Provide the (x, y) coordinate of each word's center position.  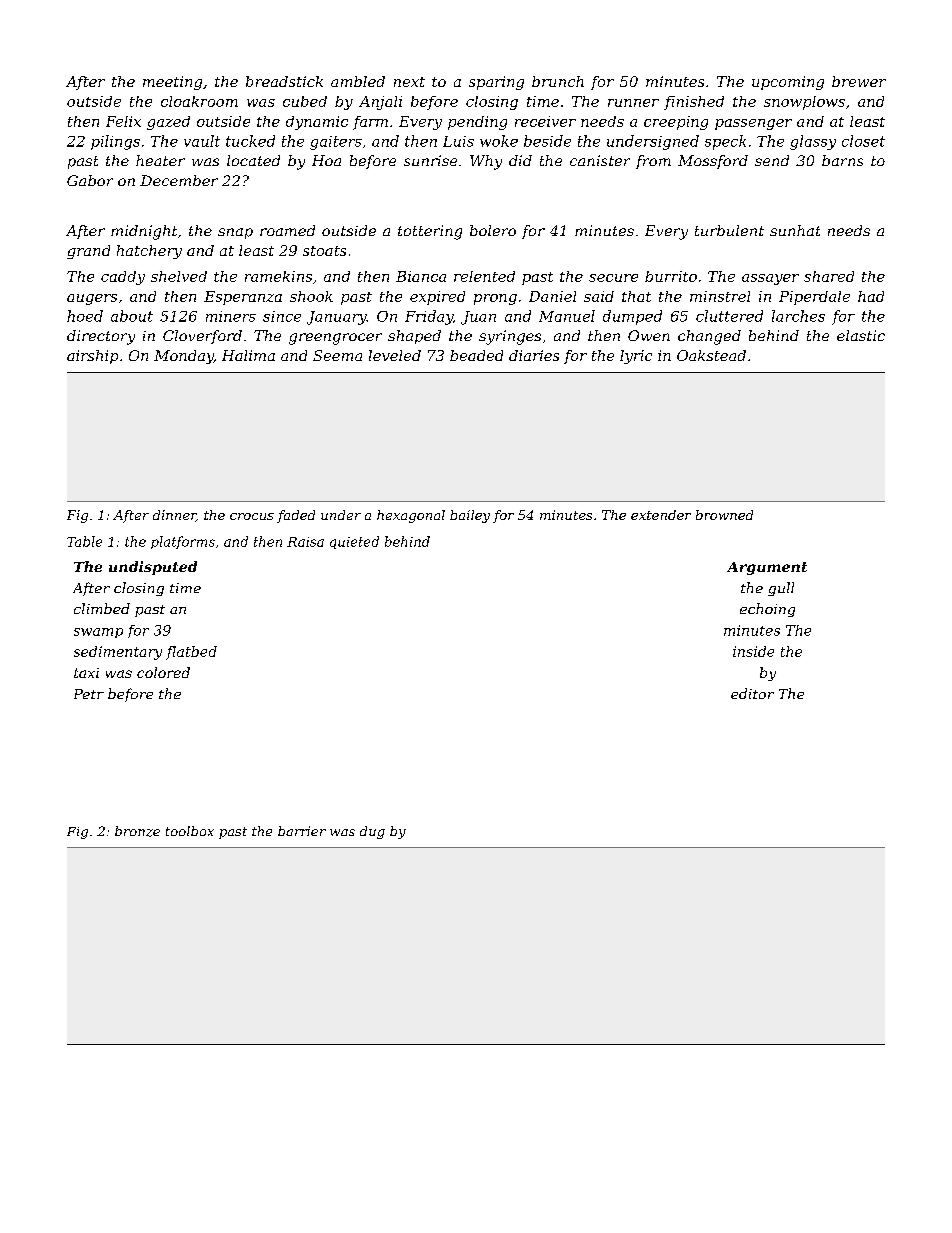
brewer (859, 81)
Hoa (326, 160)
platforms (183, 542)
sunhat (795, 230)
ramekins (278, 276)
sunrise (430, 160)
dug (372, 832)
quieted (354, 542)
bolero (493, 230)
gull (781, 589)
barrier (302, 831)
